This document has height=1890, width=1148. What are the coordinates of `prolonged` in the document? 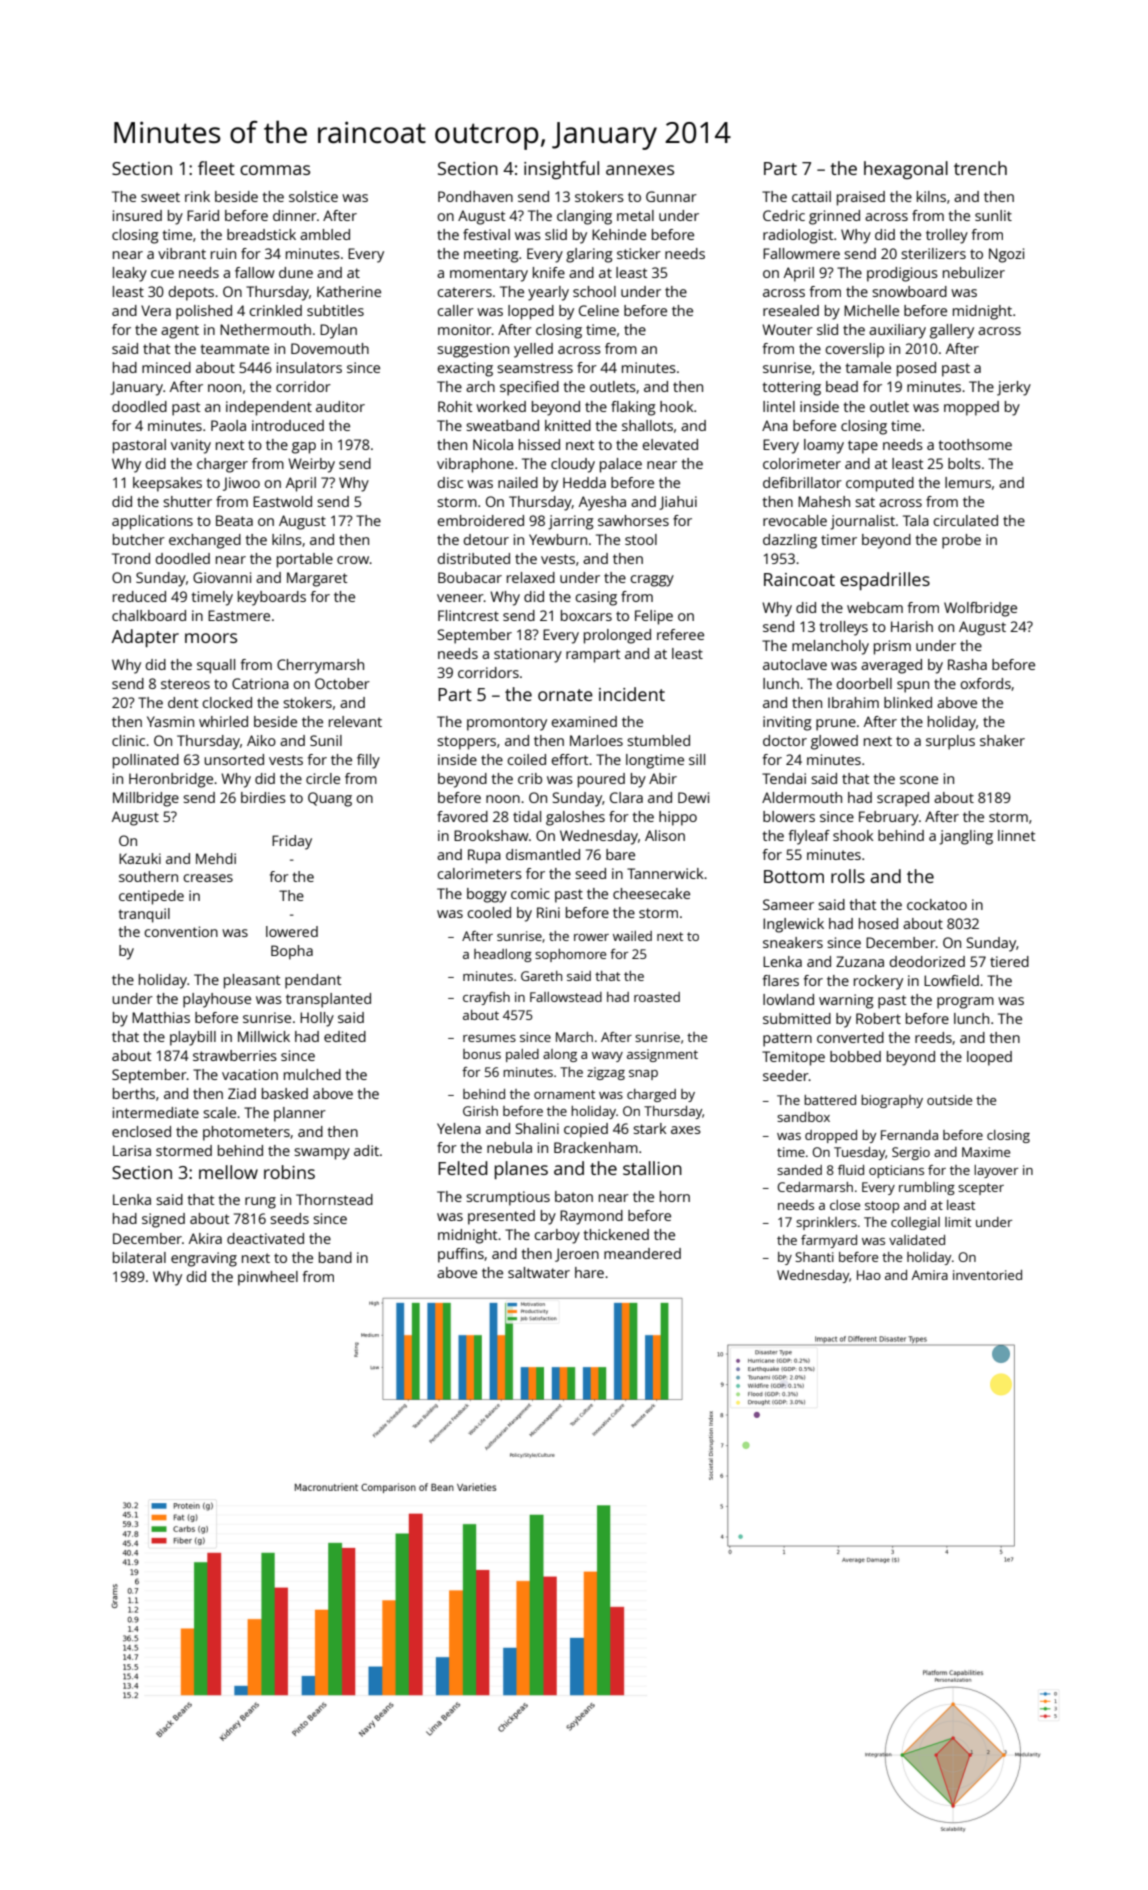 It's located at (617, 636).
